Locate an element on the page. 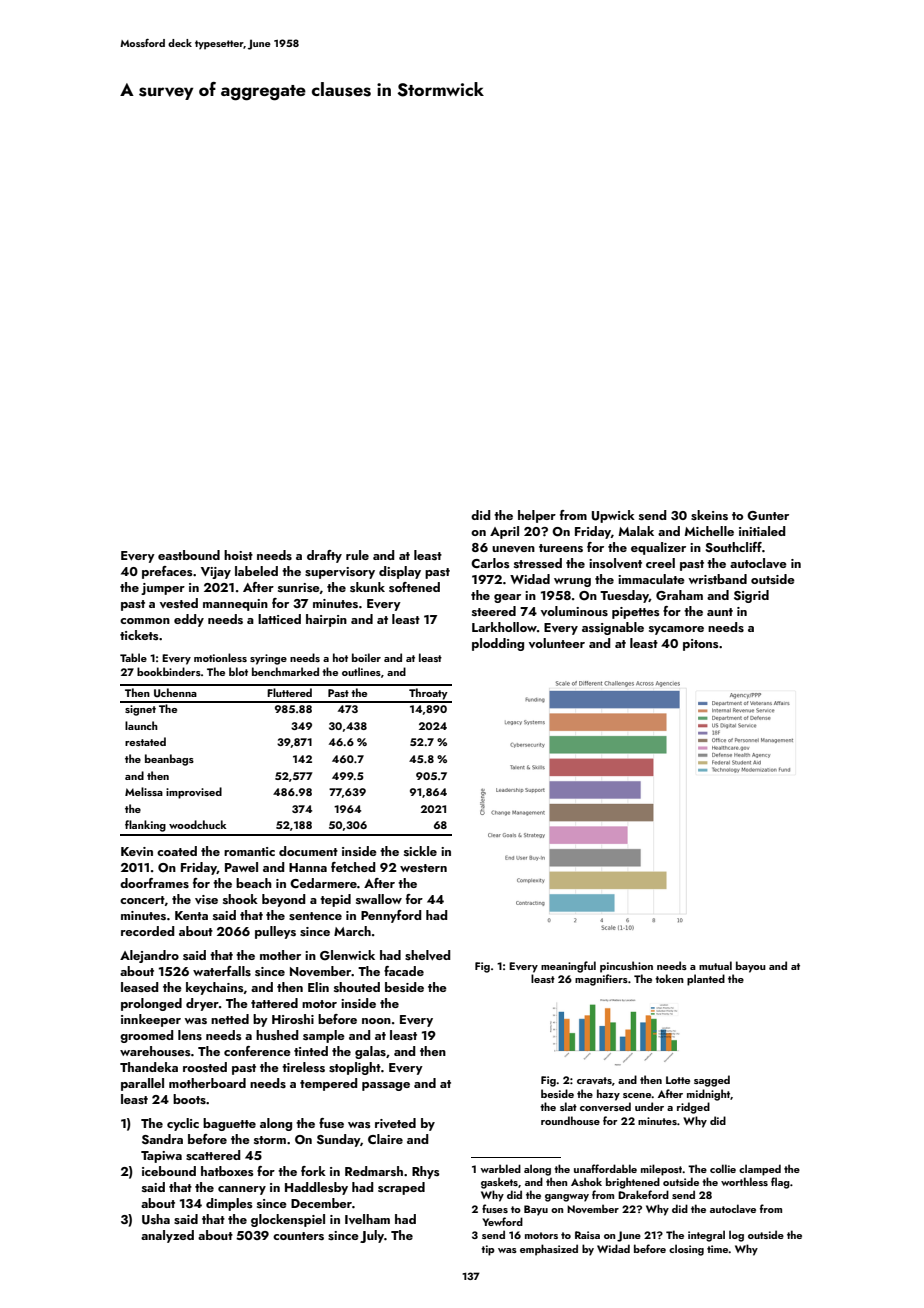 This page has height=1308, width=924. noon is located at coordinates (376, 1021).
